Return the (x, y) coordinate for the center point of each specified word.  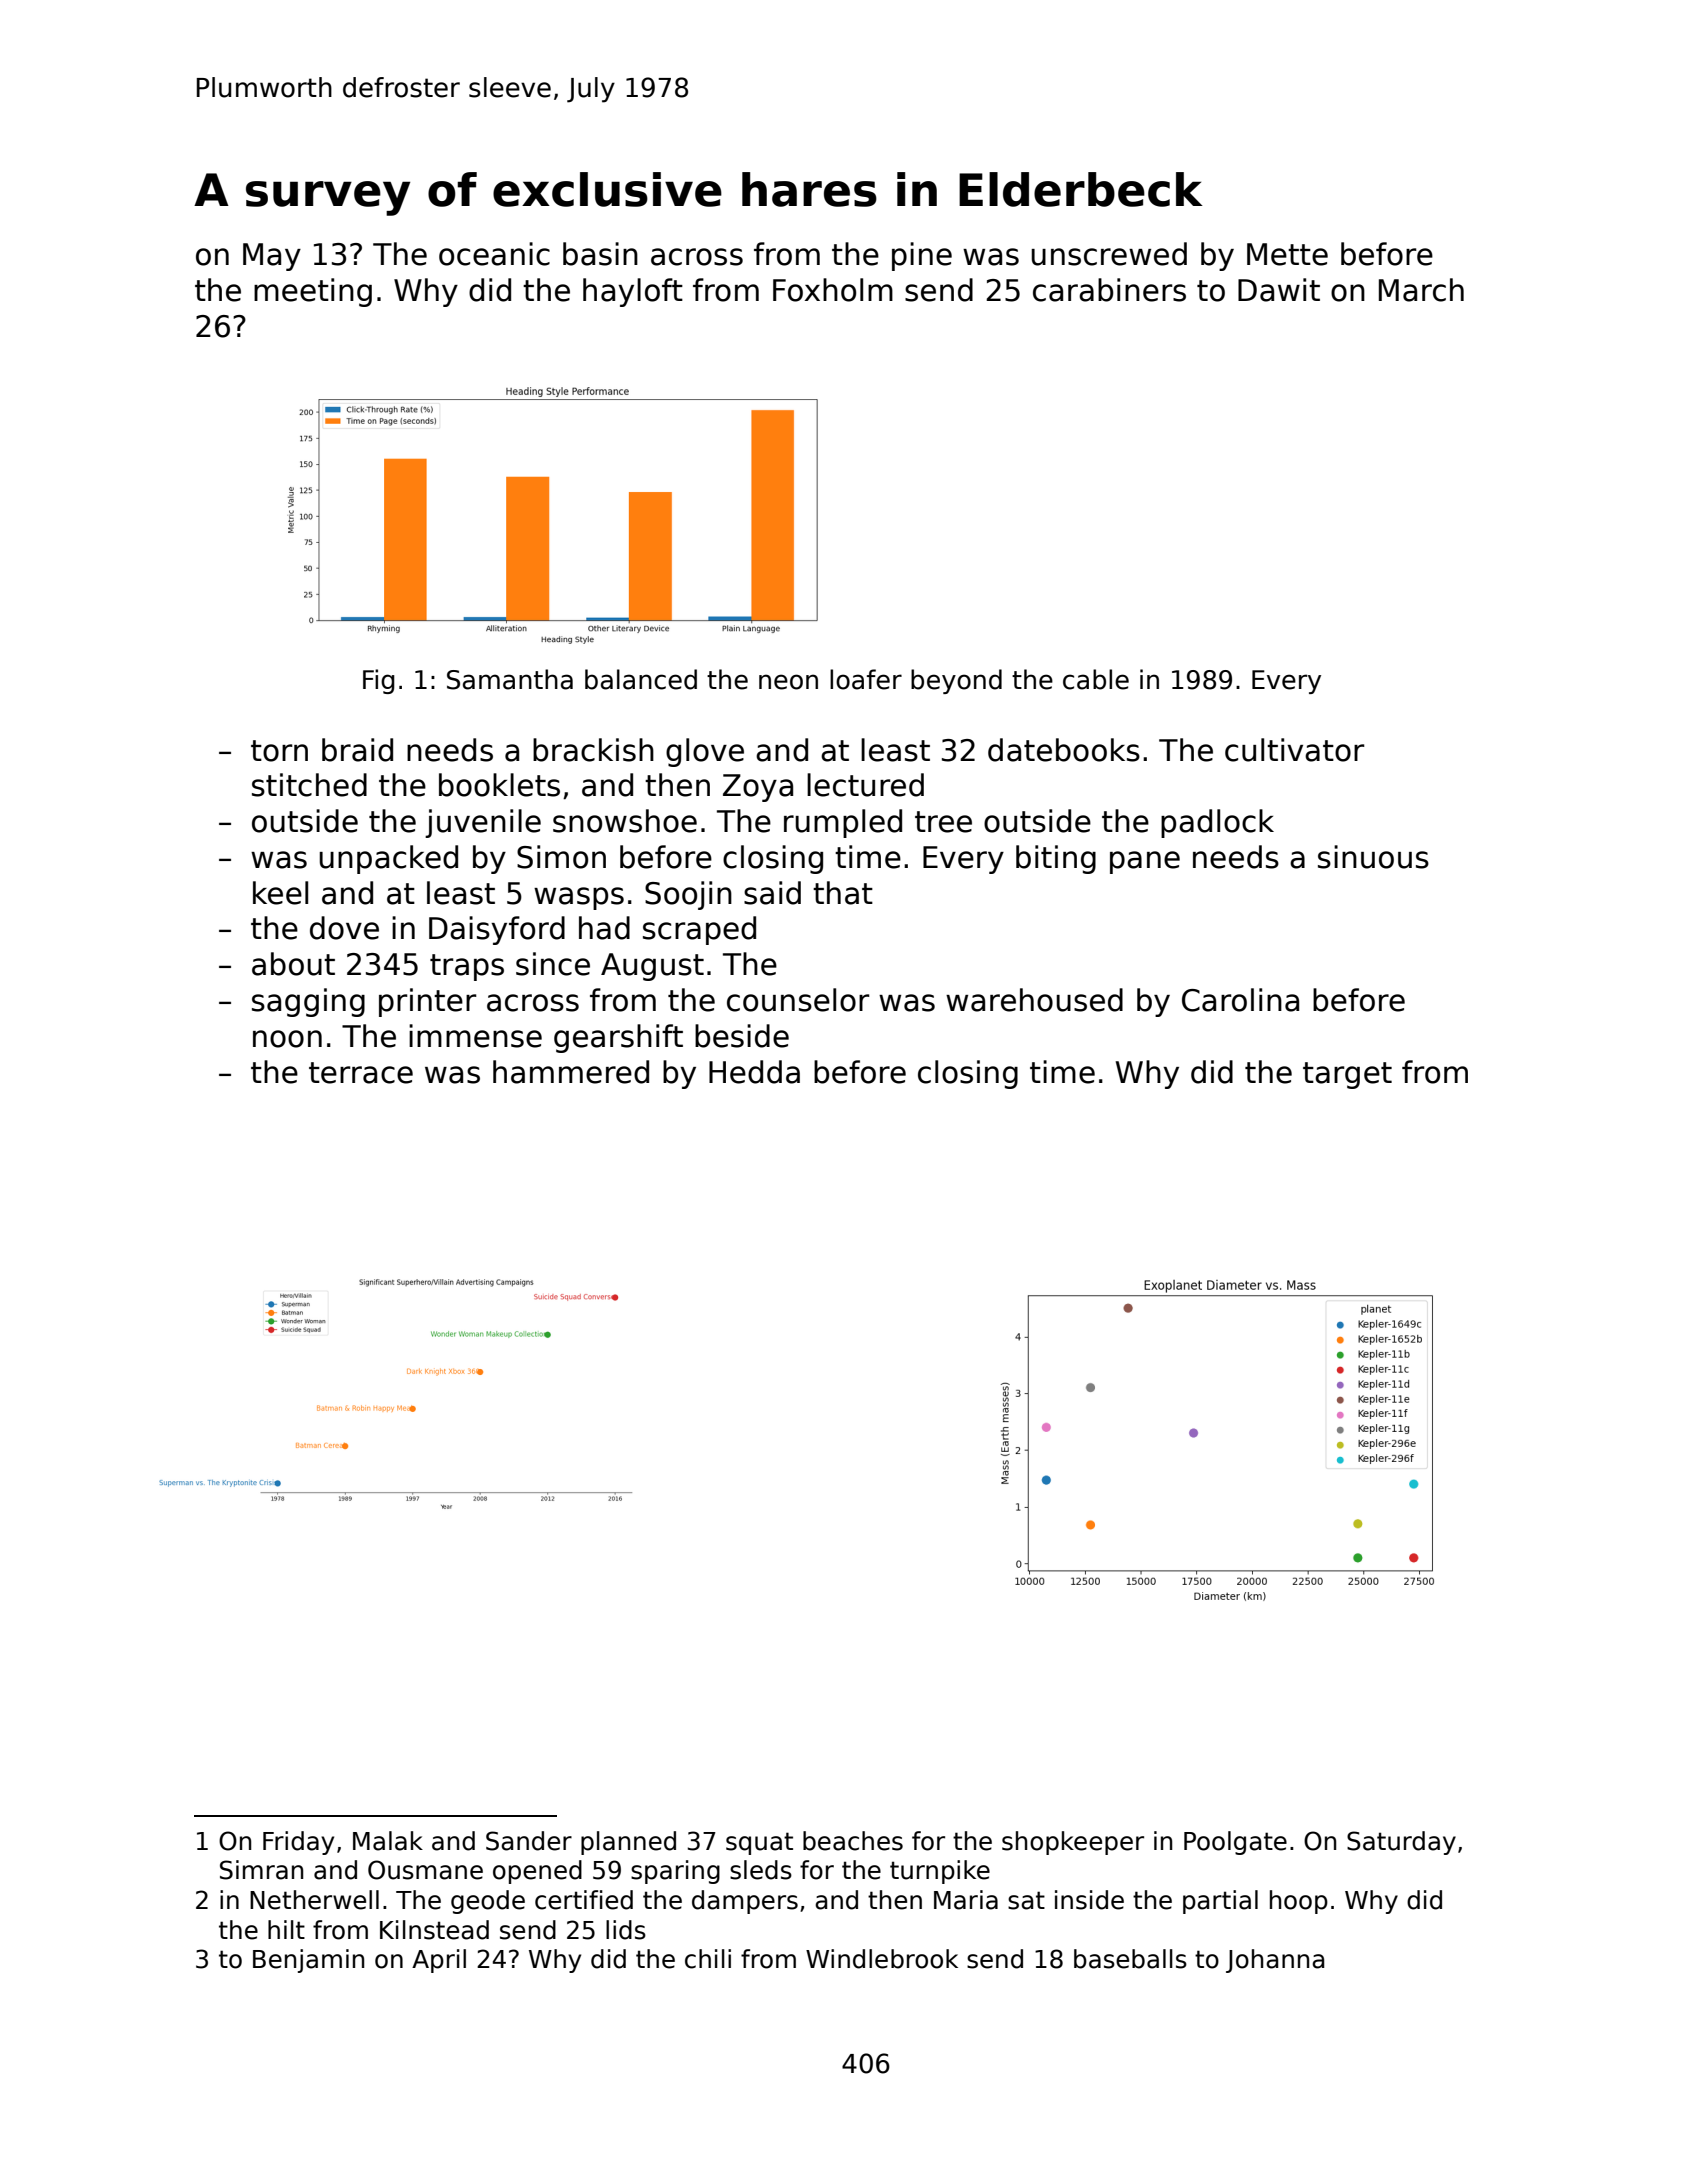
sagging (308, 1002)
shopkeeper (1073, 1843)
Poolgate (1235, 1843)
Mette (1287, 254)
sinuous (1373, 857)
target (1347, 1075)
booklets (499, 785)
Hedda (754, 1072)
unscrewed (1109, 254)
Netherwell (314, 1900)
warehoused (1034, 1000)
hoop (1299, 1902)
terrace (361, 1073)
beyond (956, 681)
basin (600, 254)
